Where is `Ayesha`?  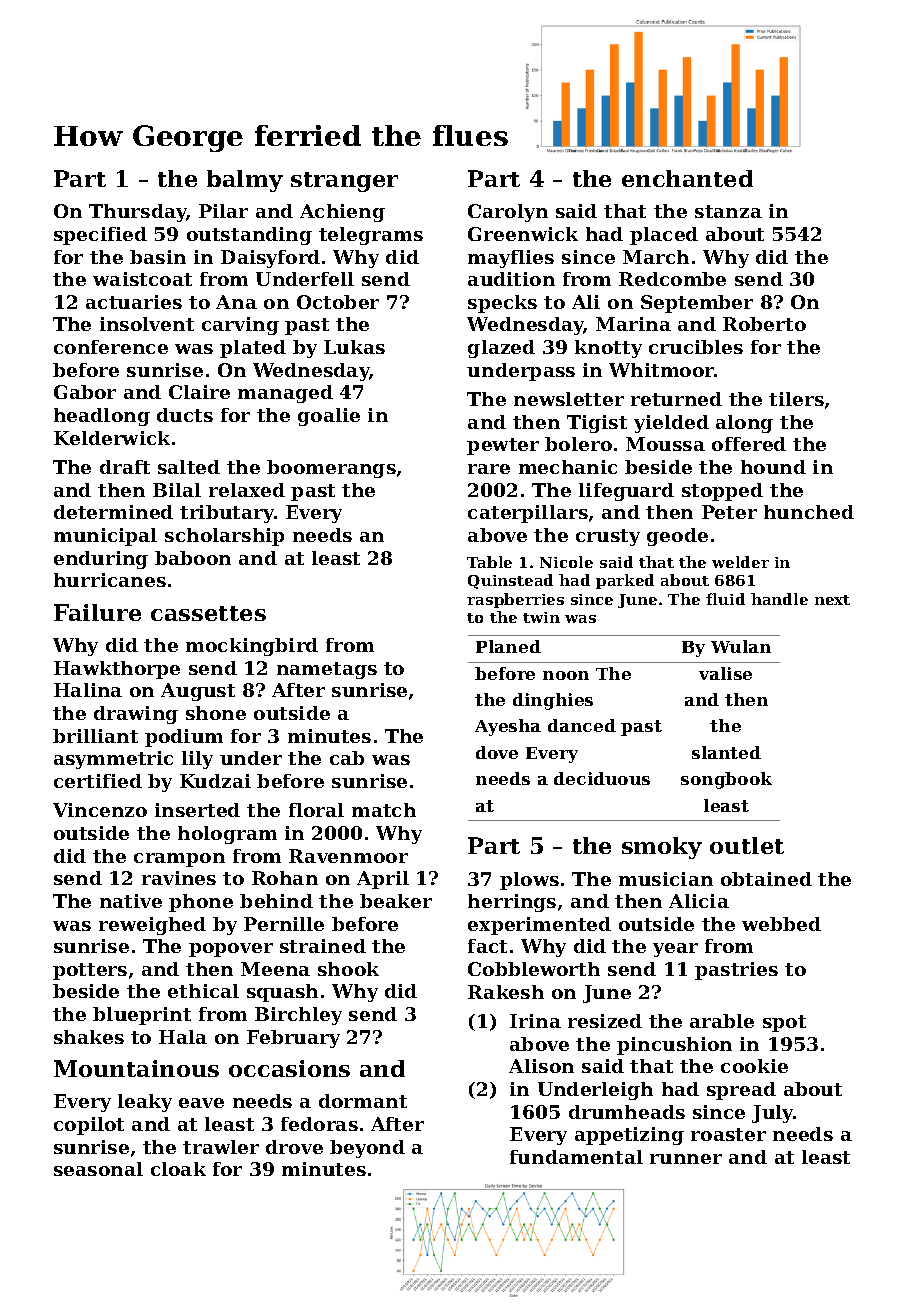
Ayesha is located at coordinates (508, 727).
